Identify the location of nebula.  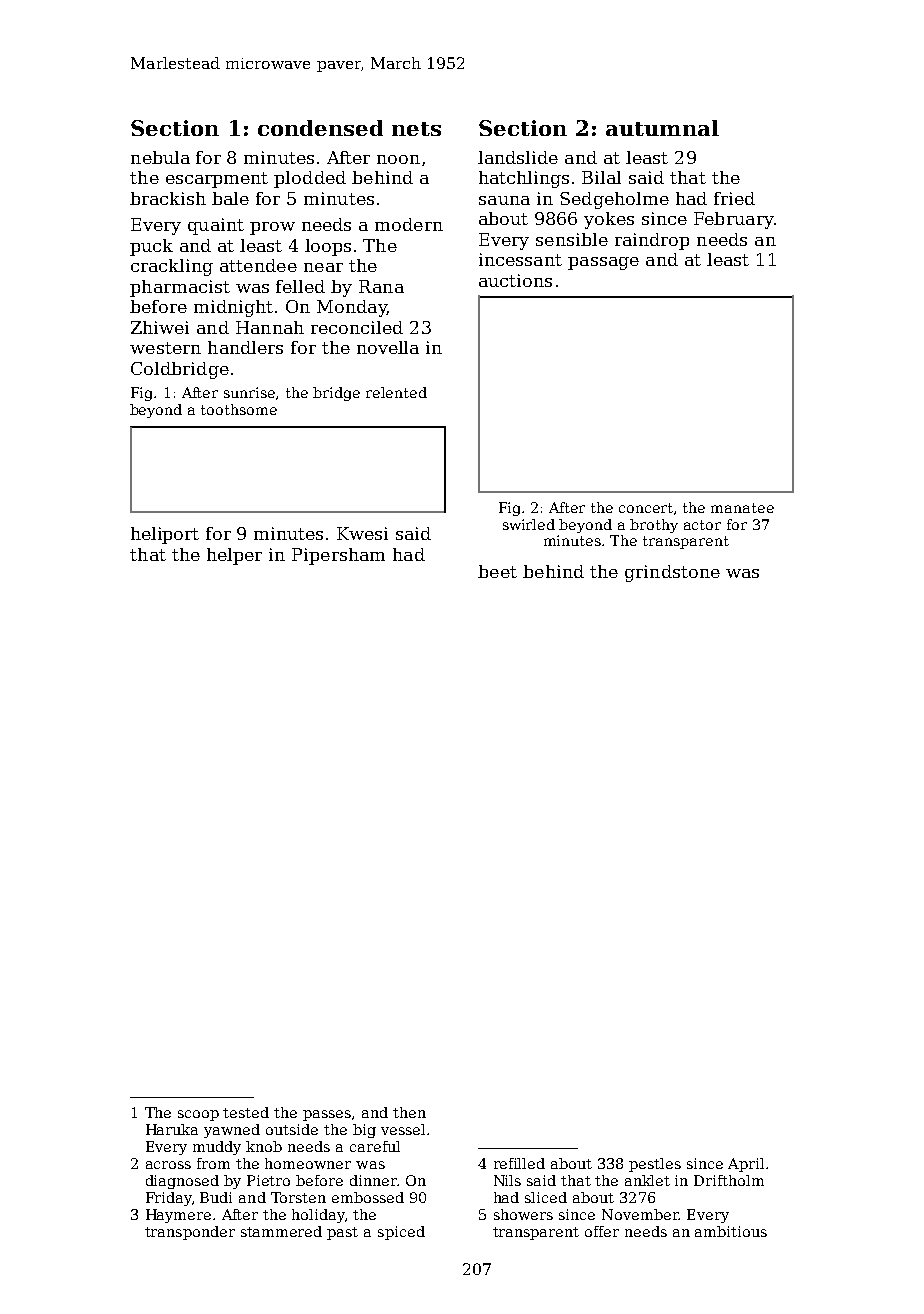
(160, 157).
